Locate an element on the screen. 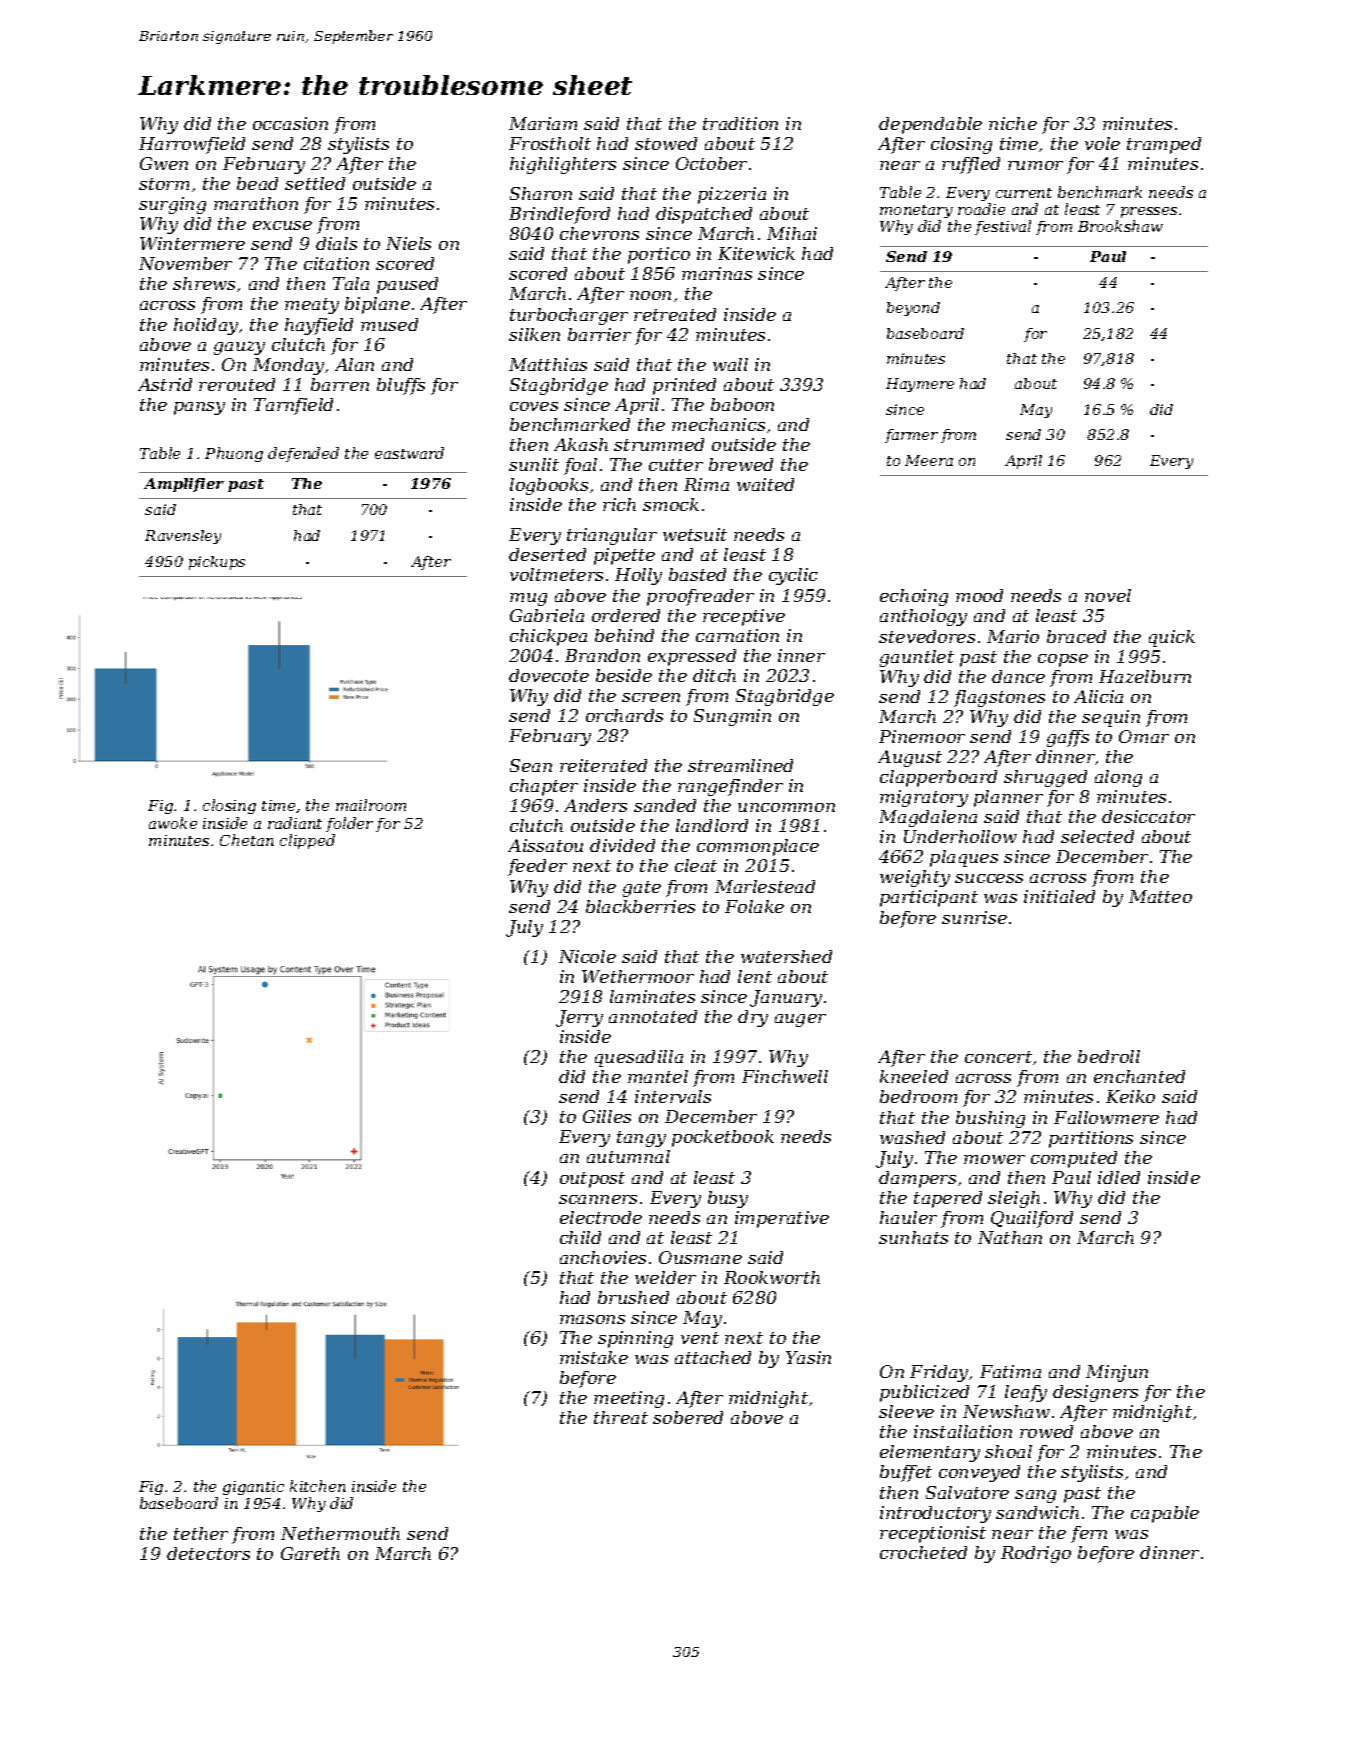 The width and height of the screenshot is (1347, 1743). Gabriela is located at coordinates (547, 615).
